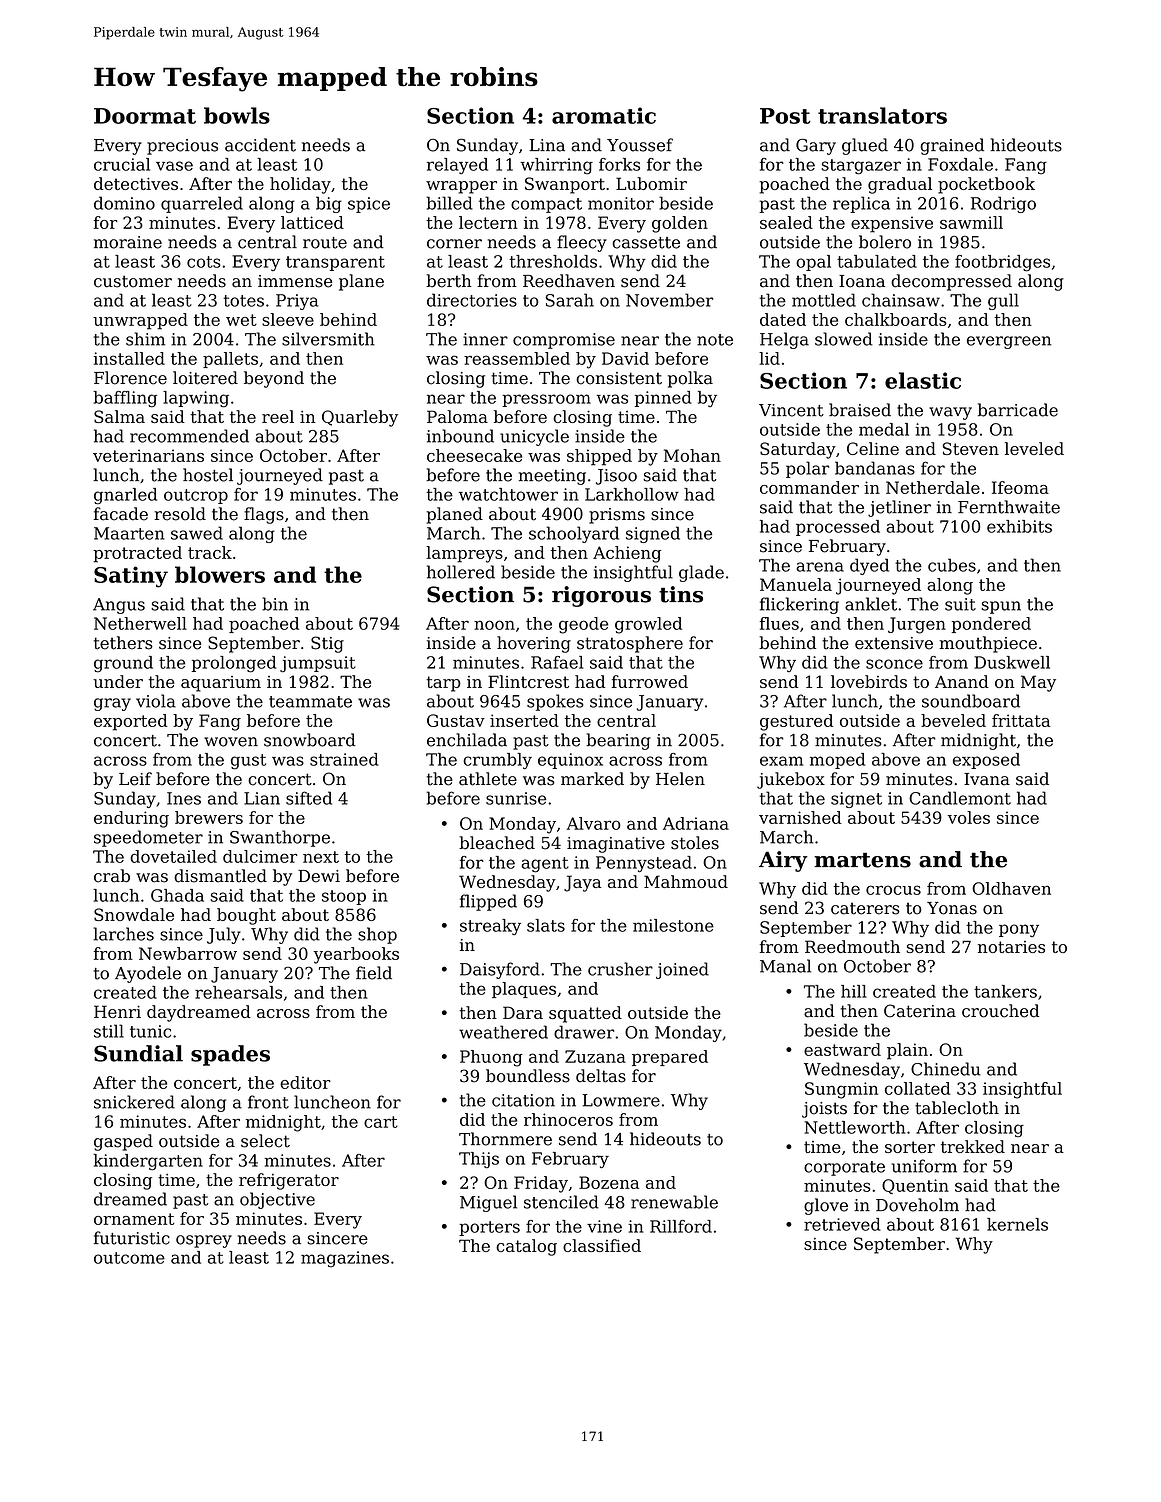 Image resolution: width=1161 pixels, height=1502 pixels. Describe the element at coordinates (987, 779) in the screenshot. I see `Ivana` at that location.
